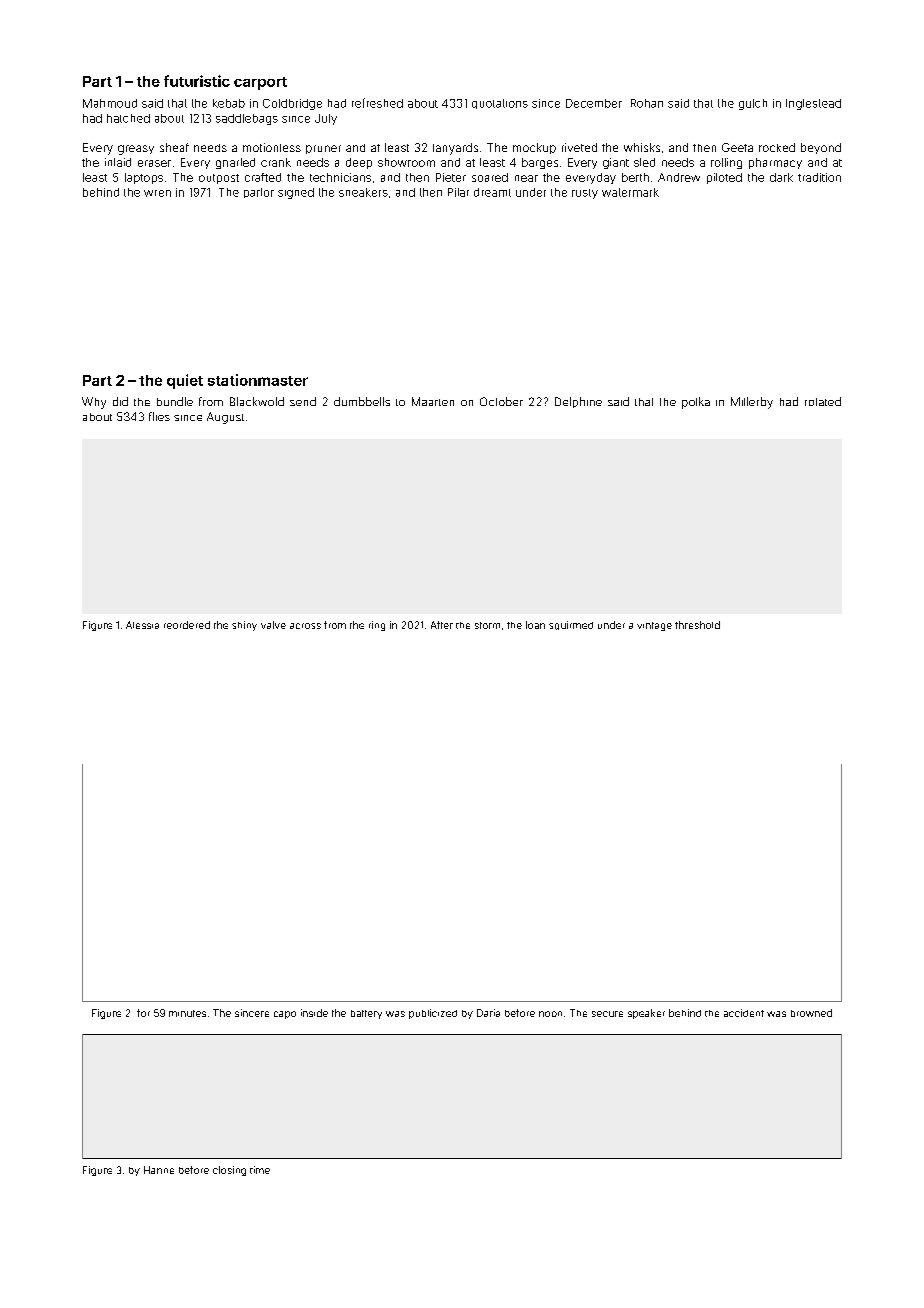 The height and width of the screenshot is (1308, 924). What do you see at coordinates (744, 1013) in the screenshot?
I see `accident` at bounding box center [744, 1013].
